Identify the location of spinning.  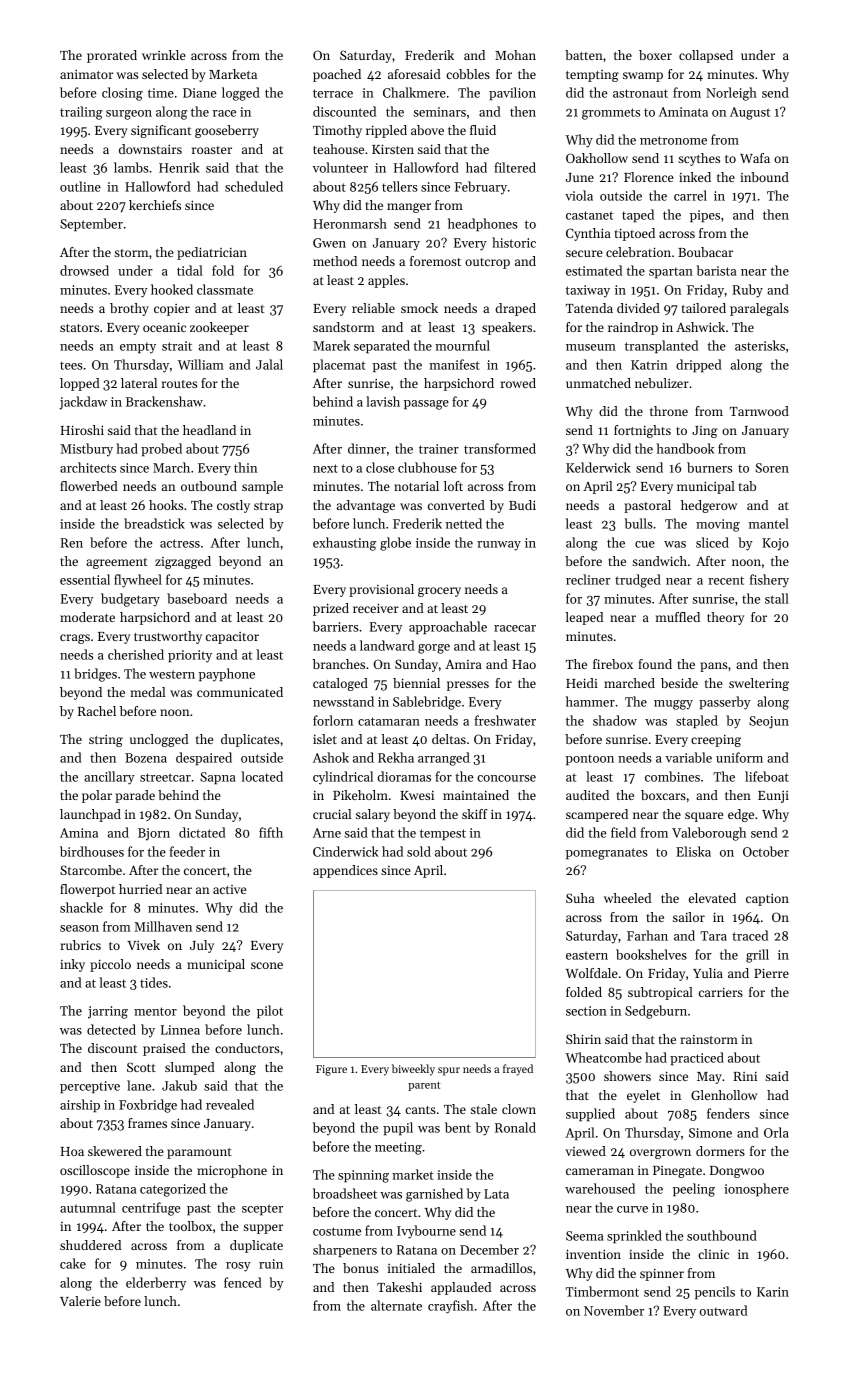
(363, 1176).
